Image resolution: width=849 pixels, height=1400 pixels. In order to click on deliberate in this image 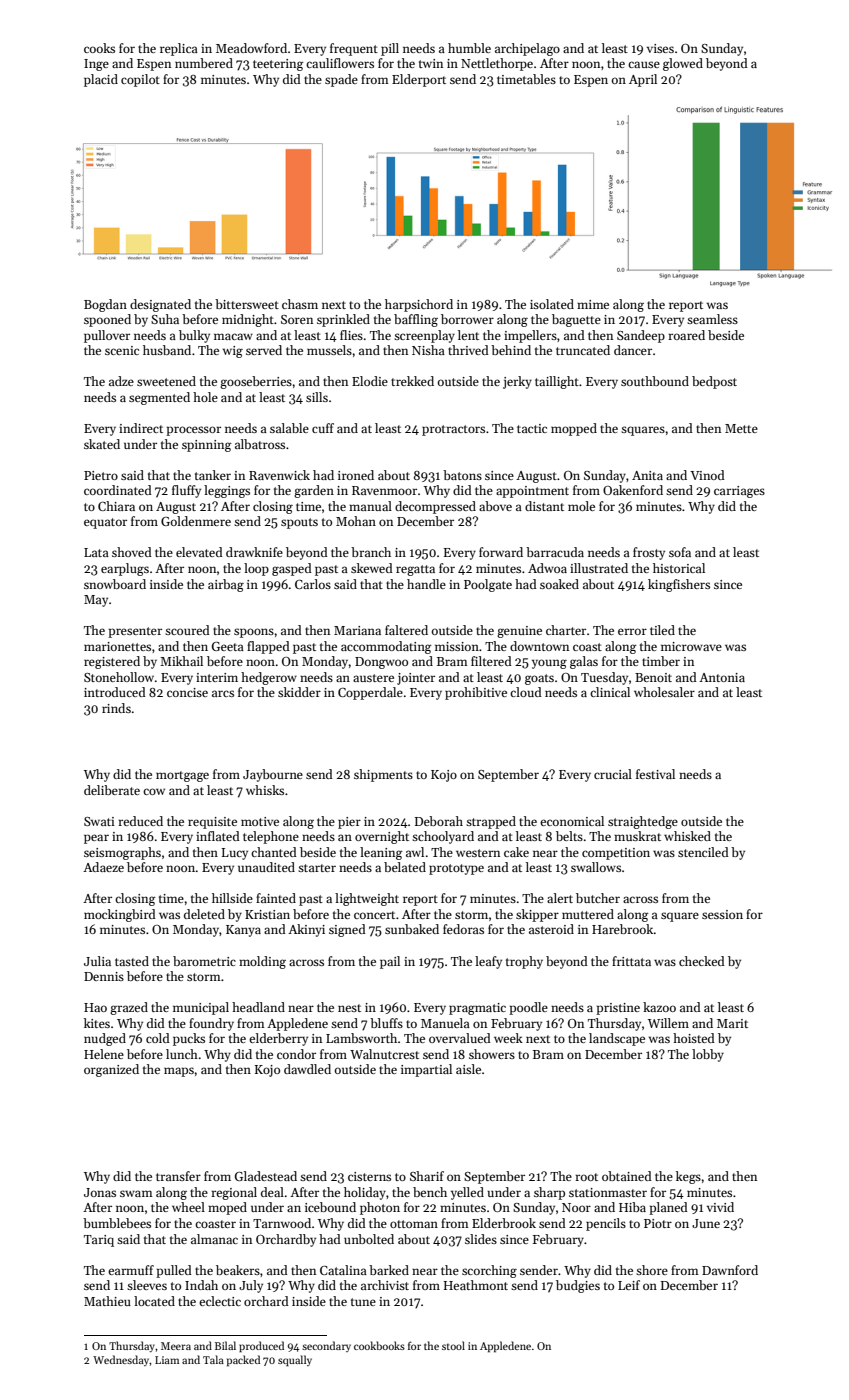, I will do `click(112, 790)`.
